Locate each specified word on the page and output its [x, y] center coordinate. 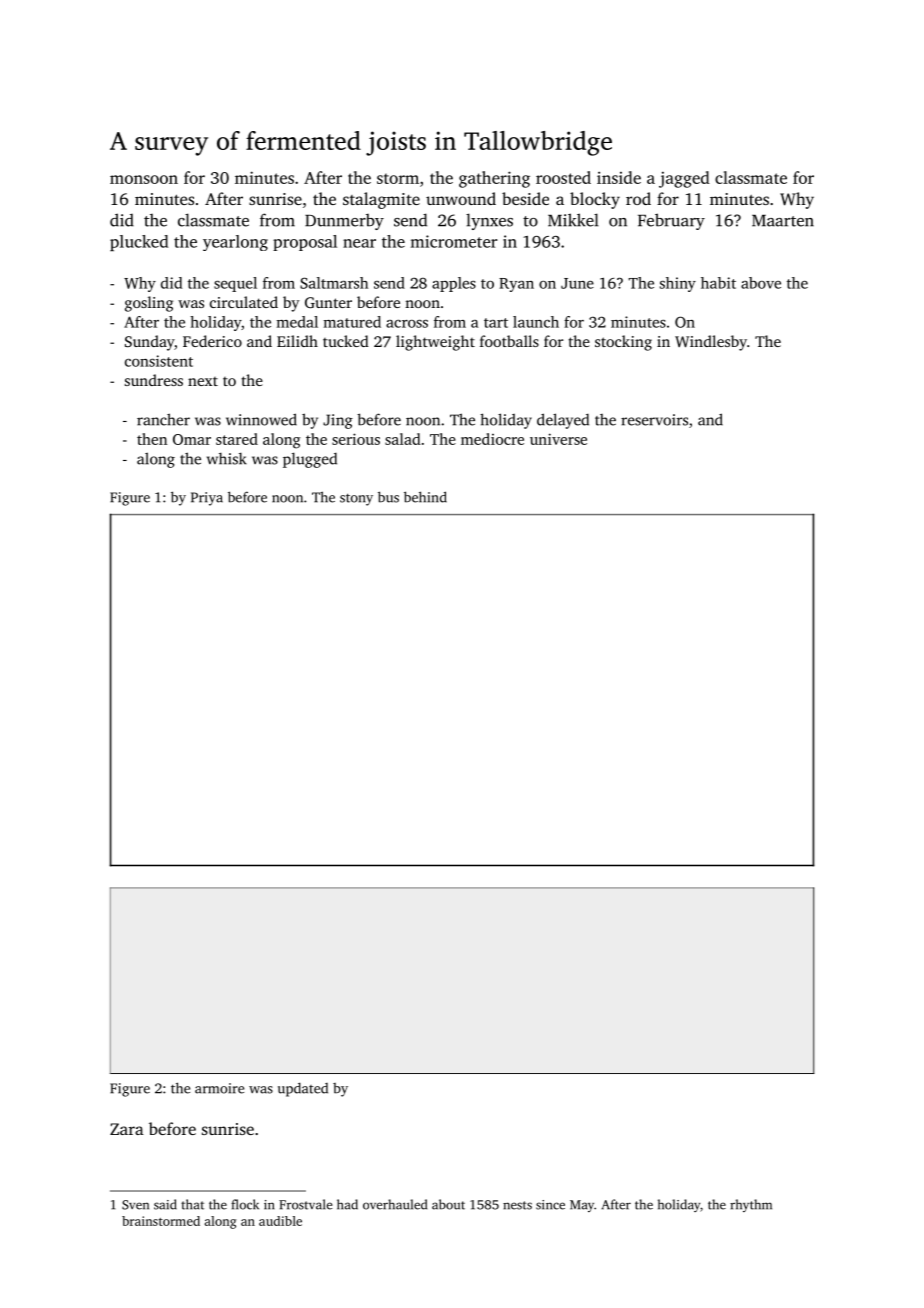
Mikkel [573, 220]
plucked [139, 243]
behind [425, 497]
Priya [207, 499]
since [550, 1205]
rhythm [751, 1205]
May [582, 1206]
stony [356, 500]
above [761, 283]
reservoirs [654, 420]
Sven [135, 1205]
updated [303, 1089]
